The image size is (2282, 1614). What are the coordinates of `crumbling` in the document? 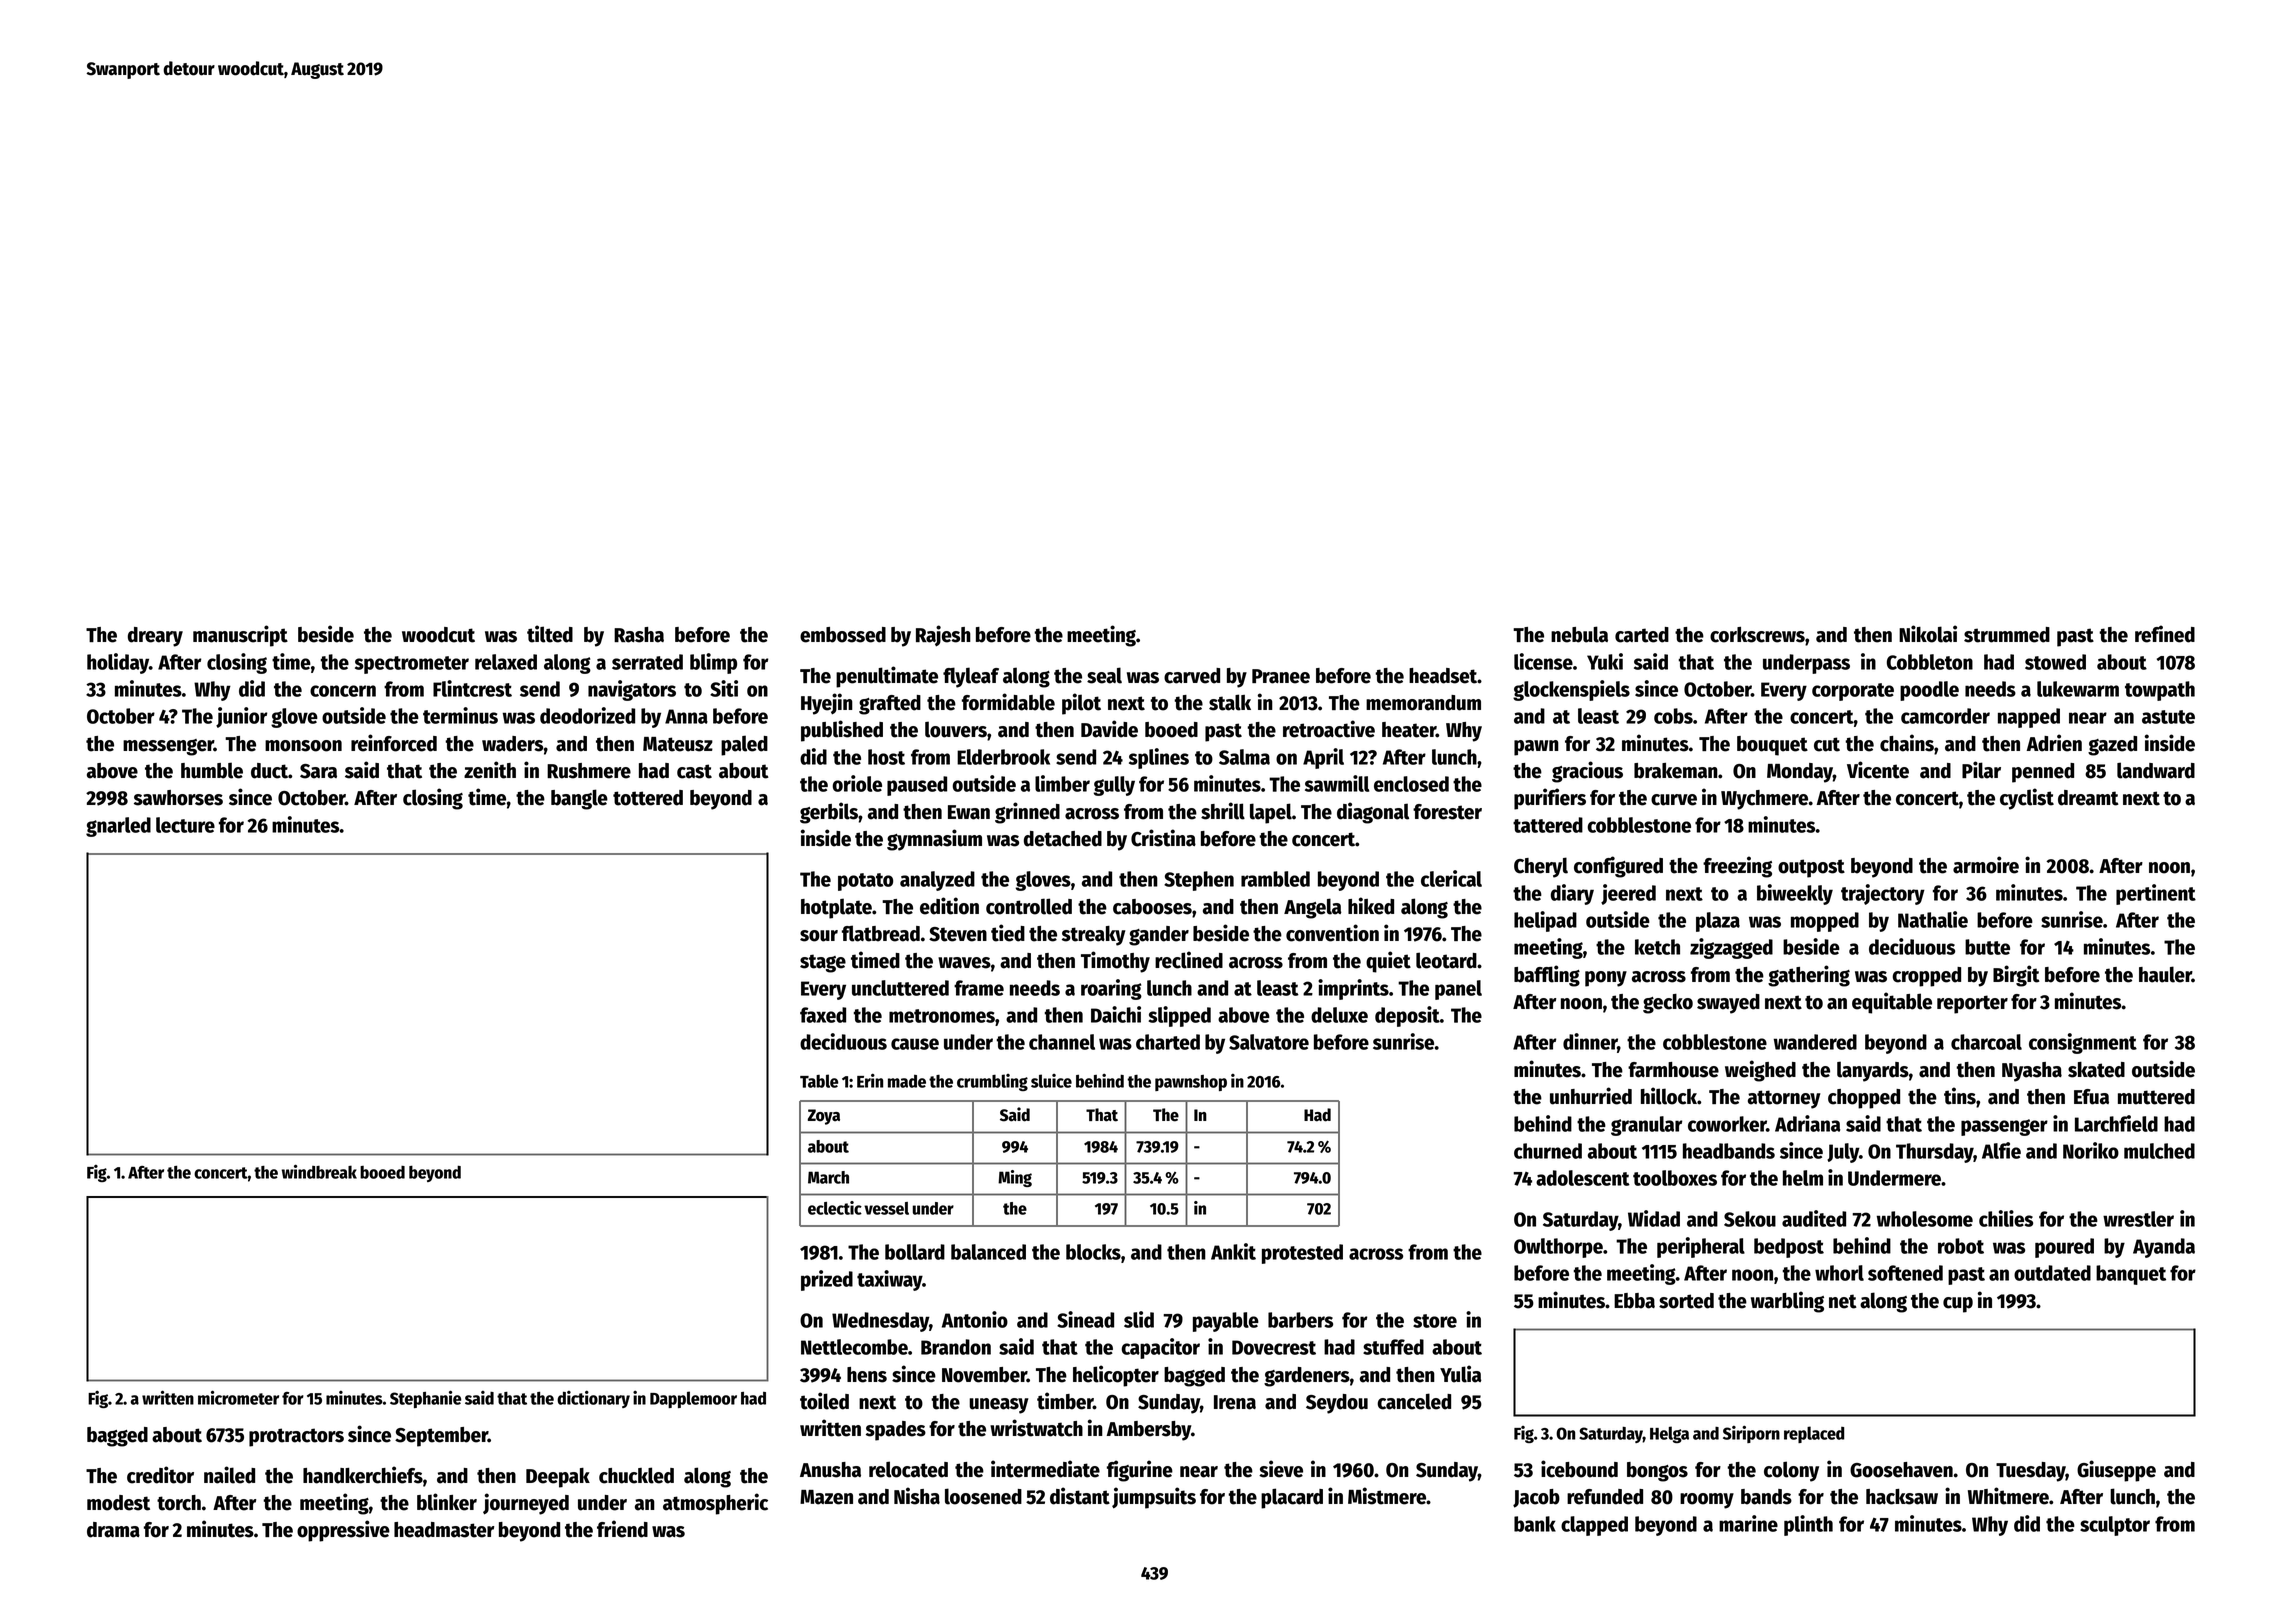 It's located at (992, 1082).
